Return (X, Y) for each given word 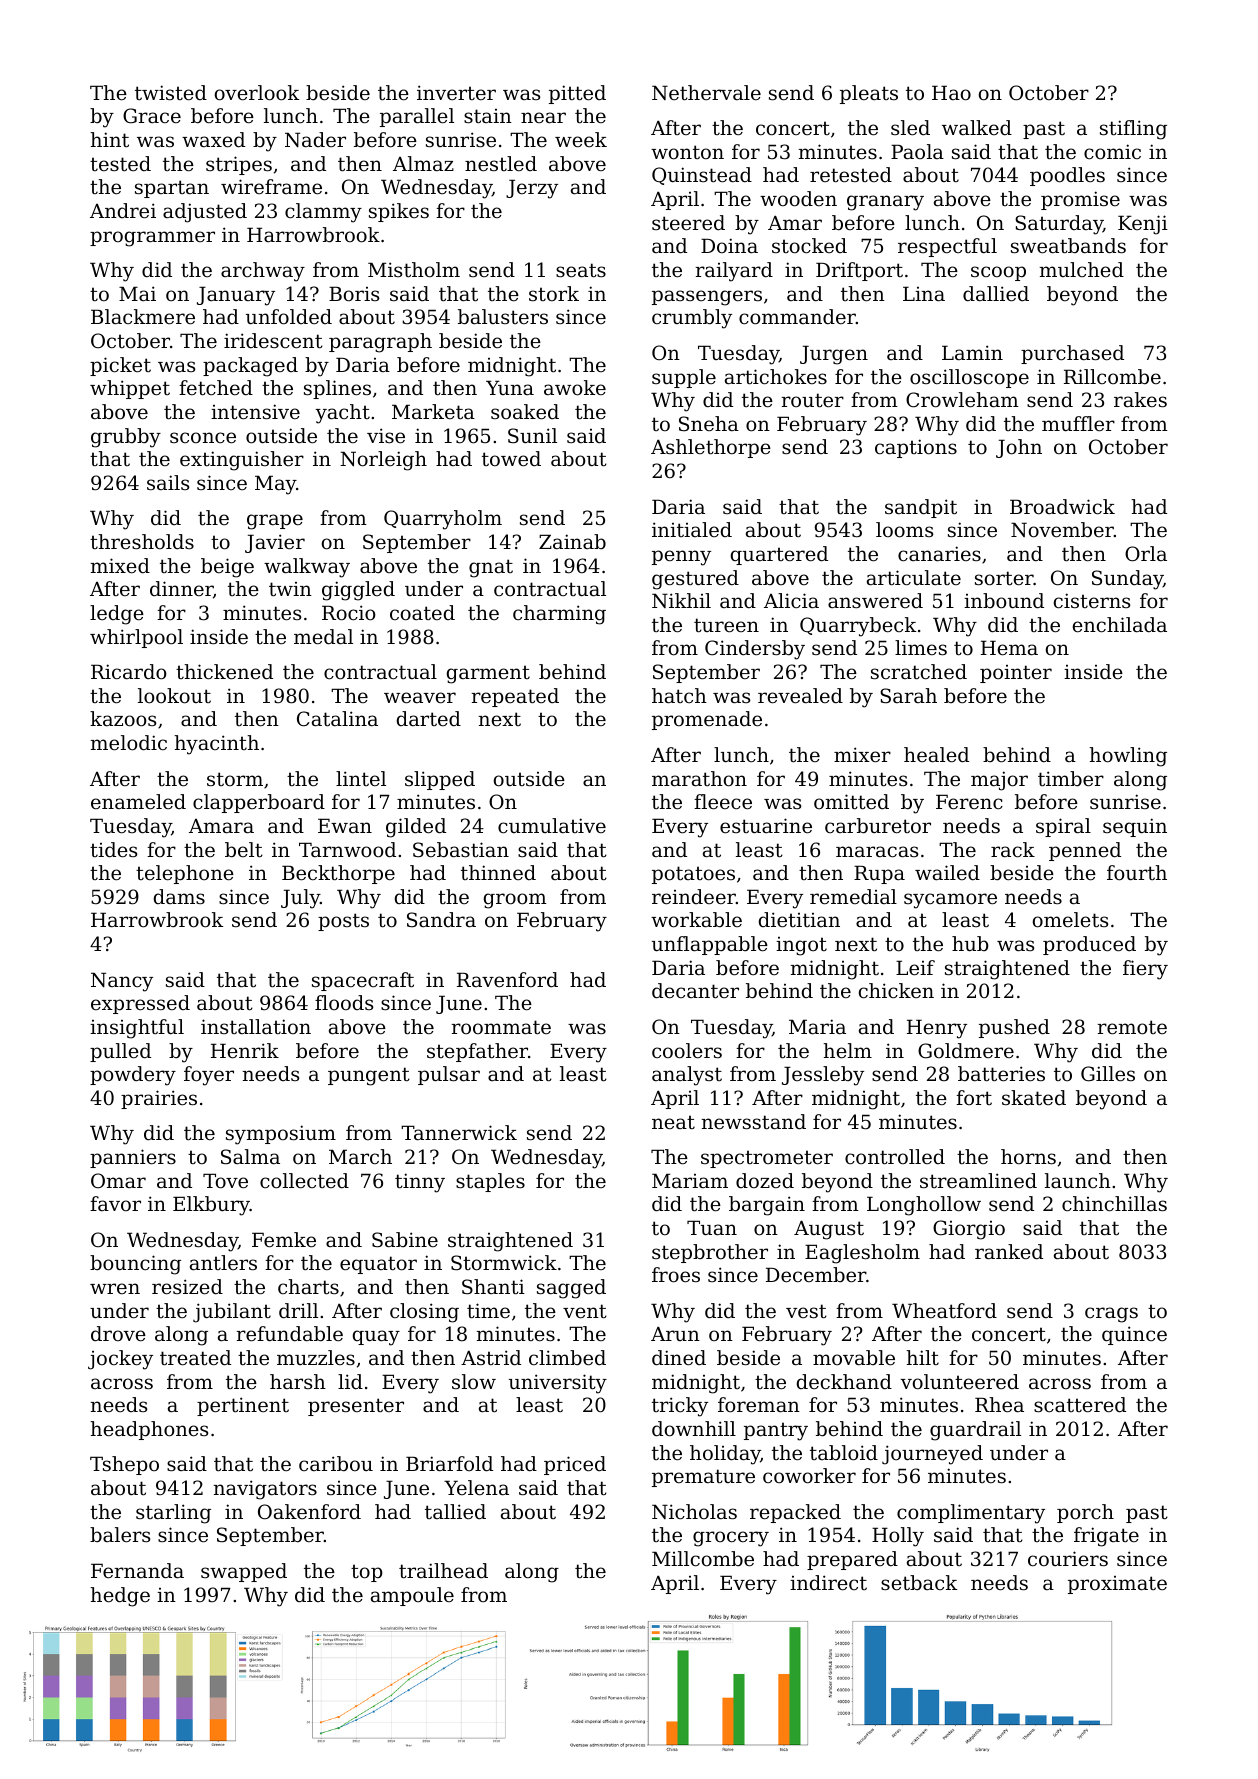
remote (1132, 1027)
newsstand (753, 1122)
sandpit (921, 508)
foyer (209, 1076)
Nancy (122, 982)
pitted (577, 94)
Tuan (712, 1228)
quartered (779, 555)
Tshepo (124, 1465)
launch (1078, 1180)
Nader (315, 140)
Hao (951, 93)
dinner (181, 588)
